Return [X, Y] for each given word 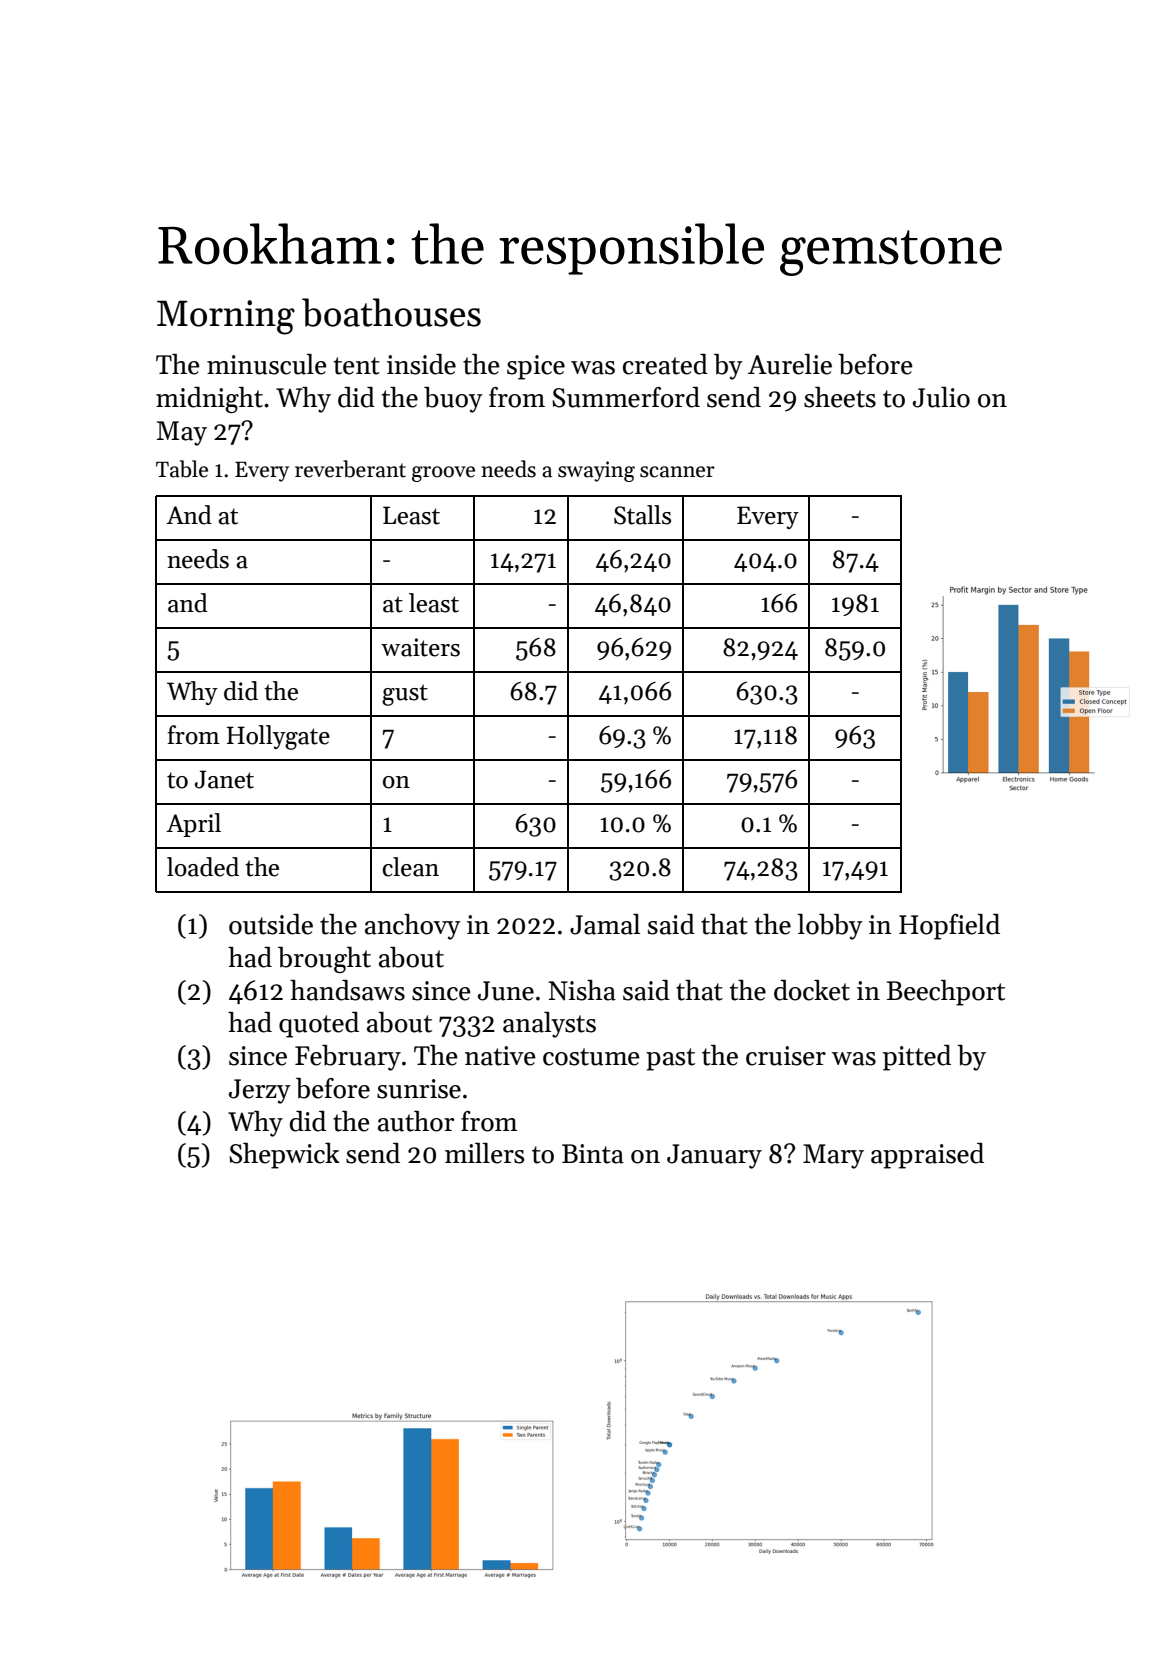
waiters [420, 647]
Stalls [642, 515]
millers [484, 1153]
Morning [226, 317]
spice [536, 367]
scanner [677, 472]
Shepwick [284, 1156]
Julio [941, 397]
